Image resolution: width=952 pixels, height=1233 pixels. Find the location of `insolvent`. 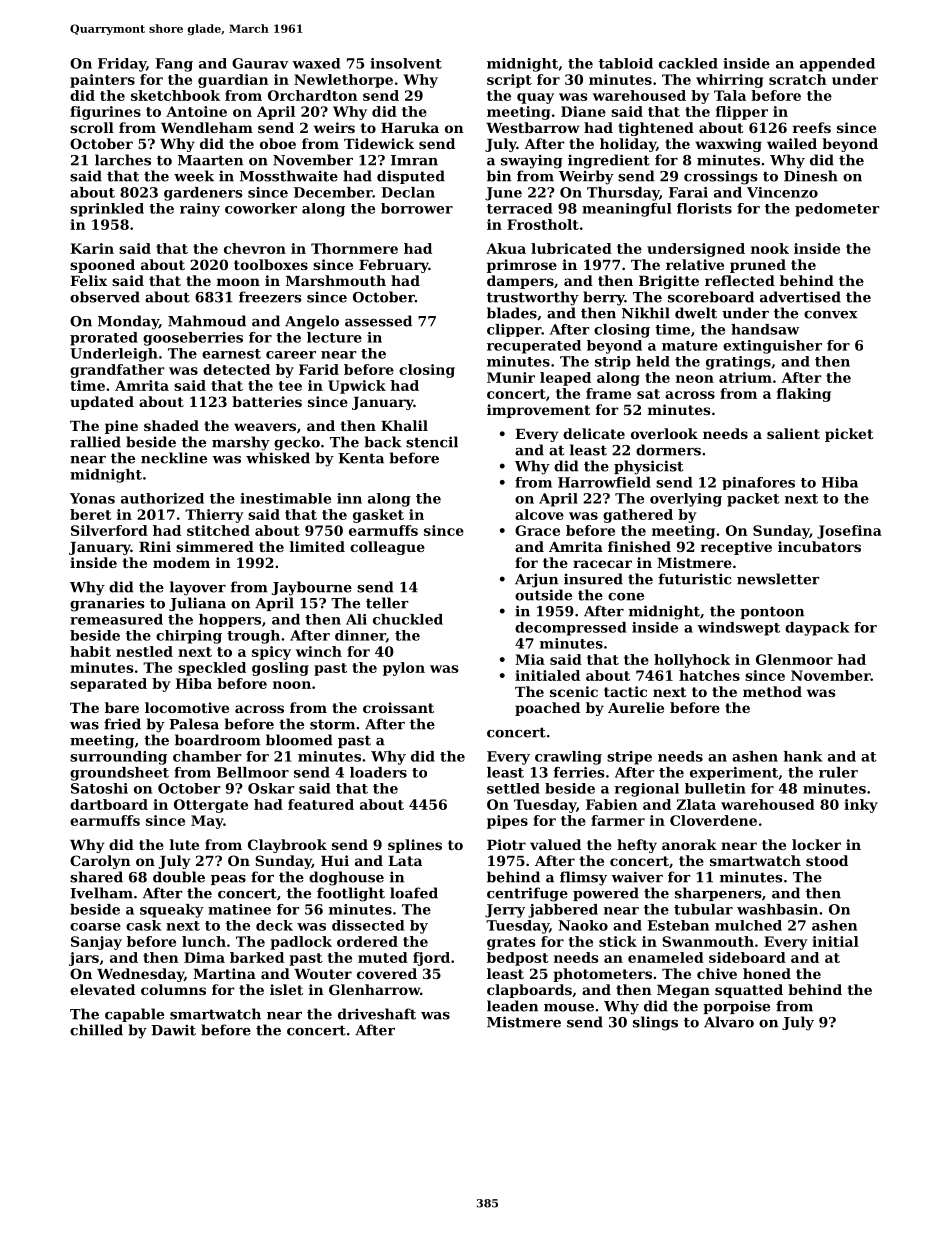

insolvent is located at coordinates (406, 63).
